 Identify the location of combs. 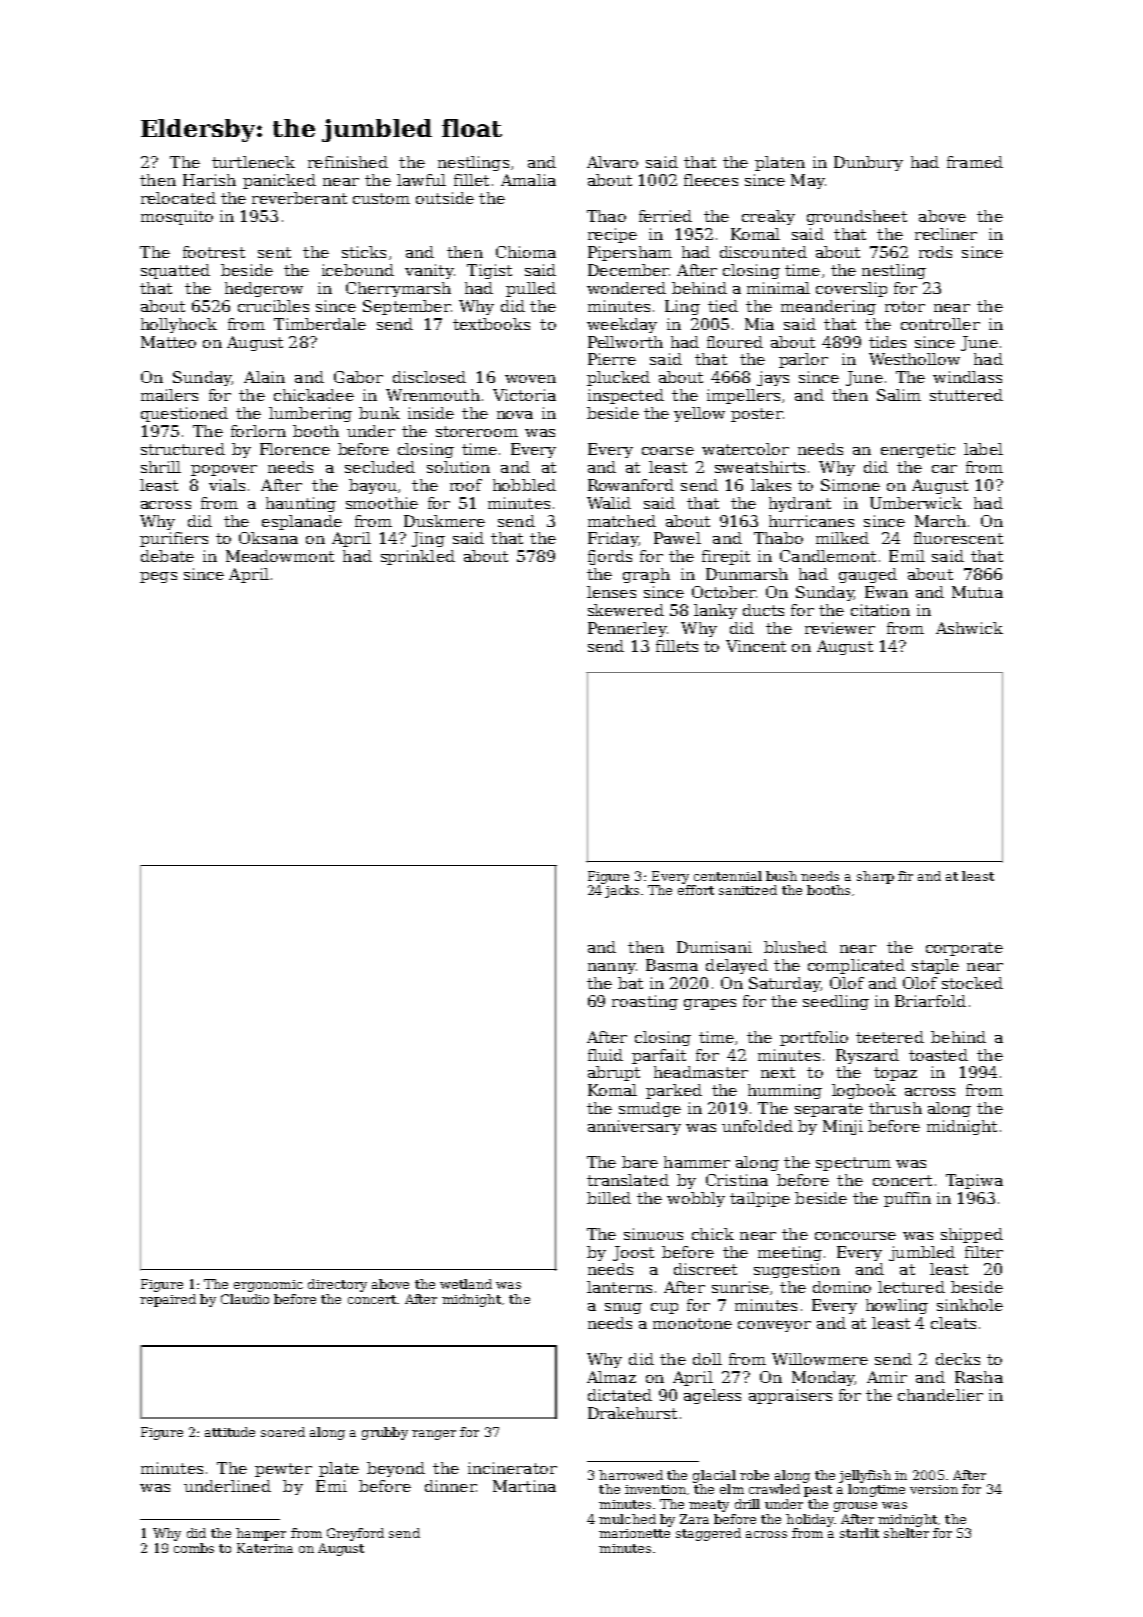
(194, 1548).
